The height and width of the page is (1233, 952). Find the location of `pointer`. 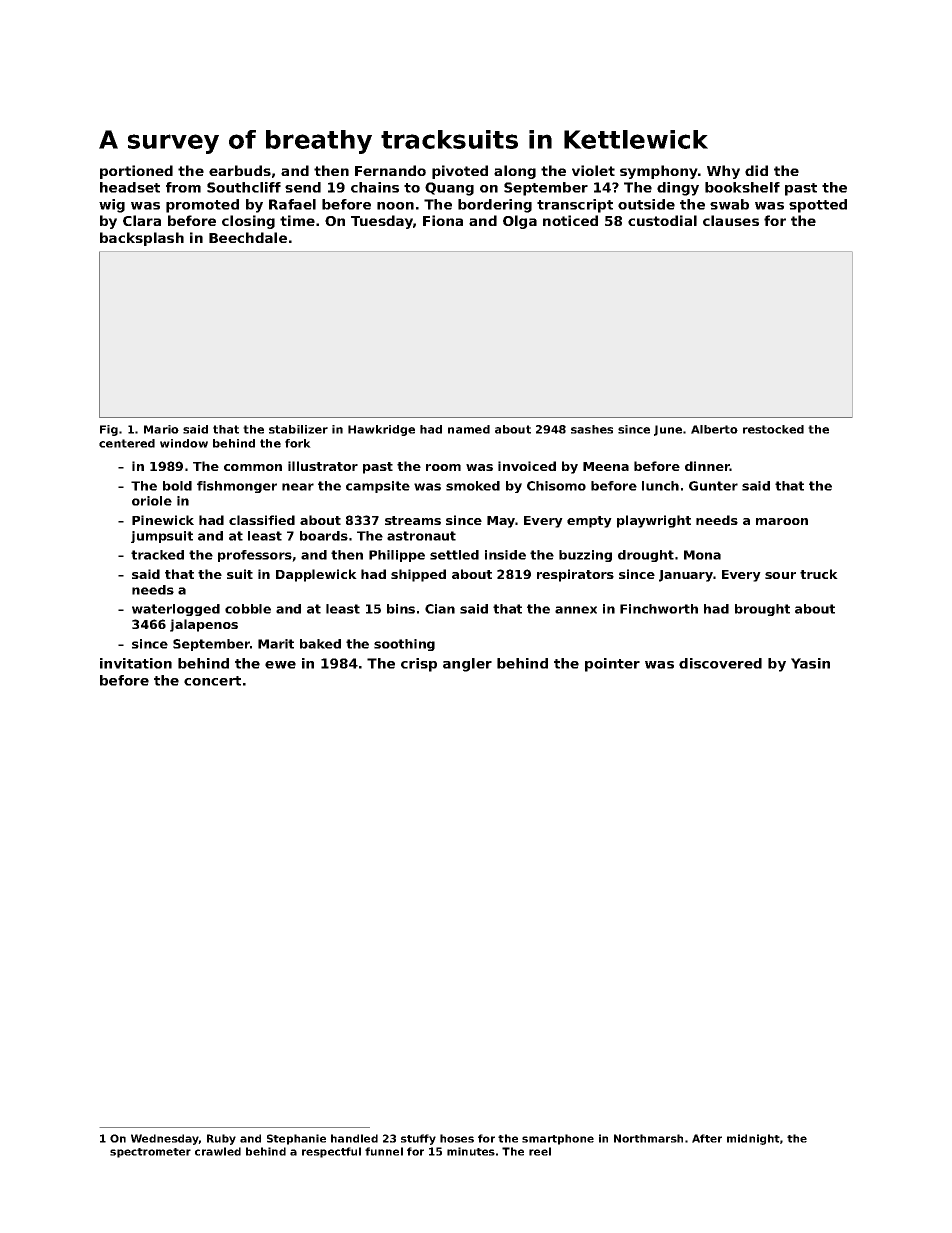

pointer is located at coordinates (612, 665).
